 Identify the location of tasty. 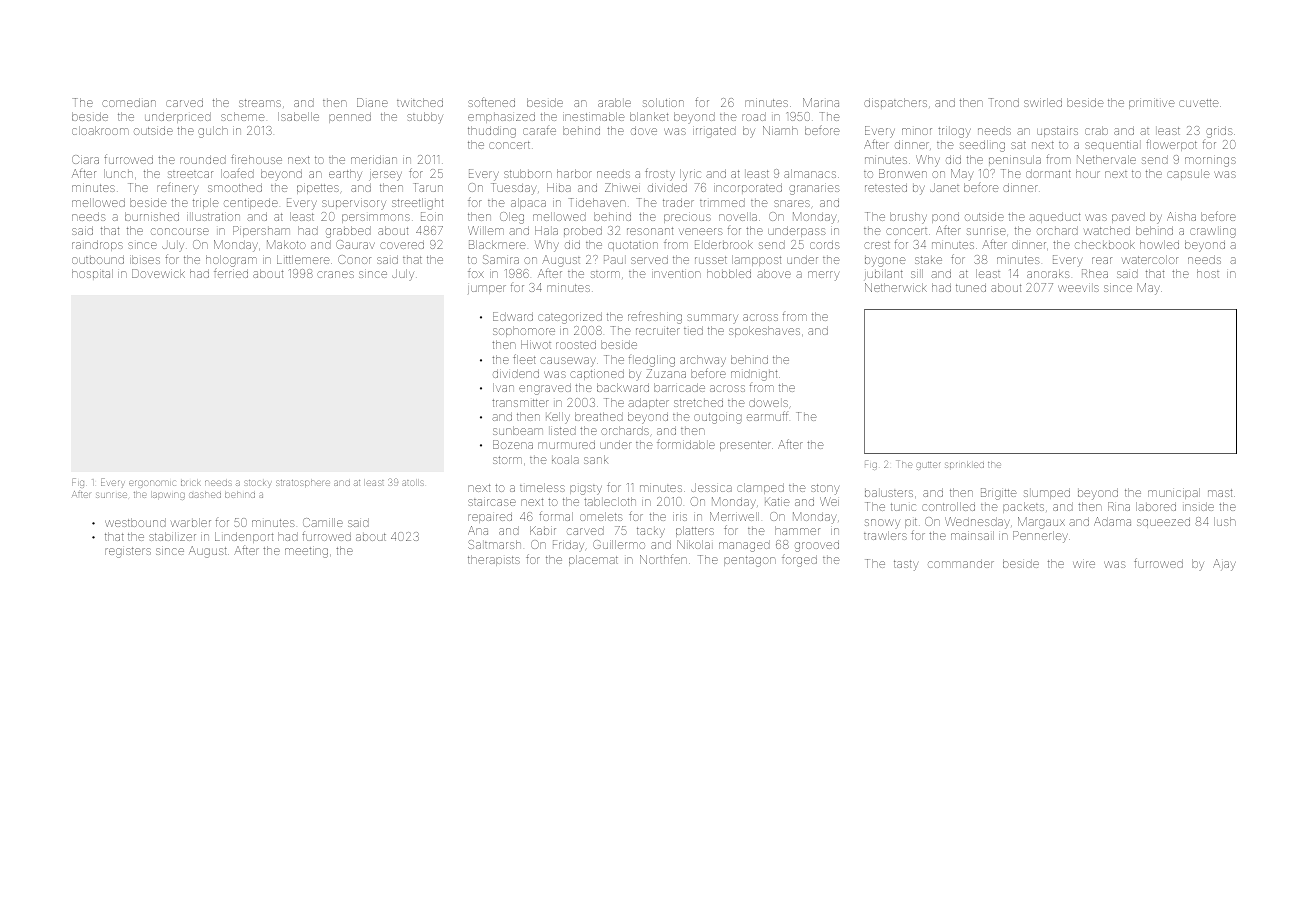
(906, 565).
